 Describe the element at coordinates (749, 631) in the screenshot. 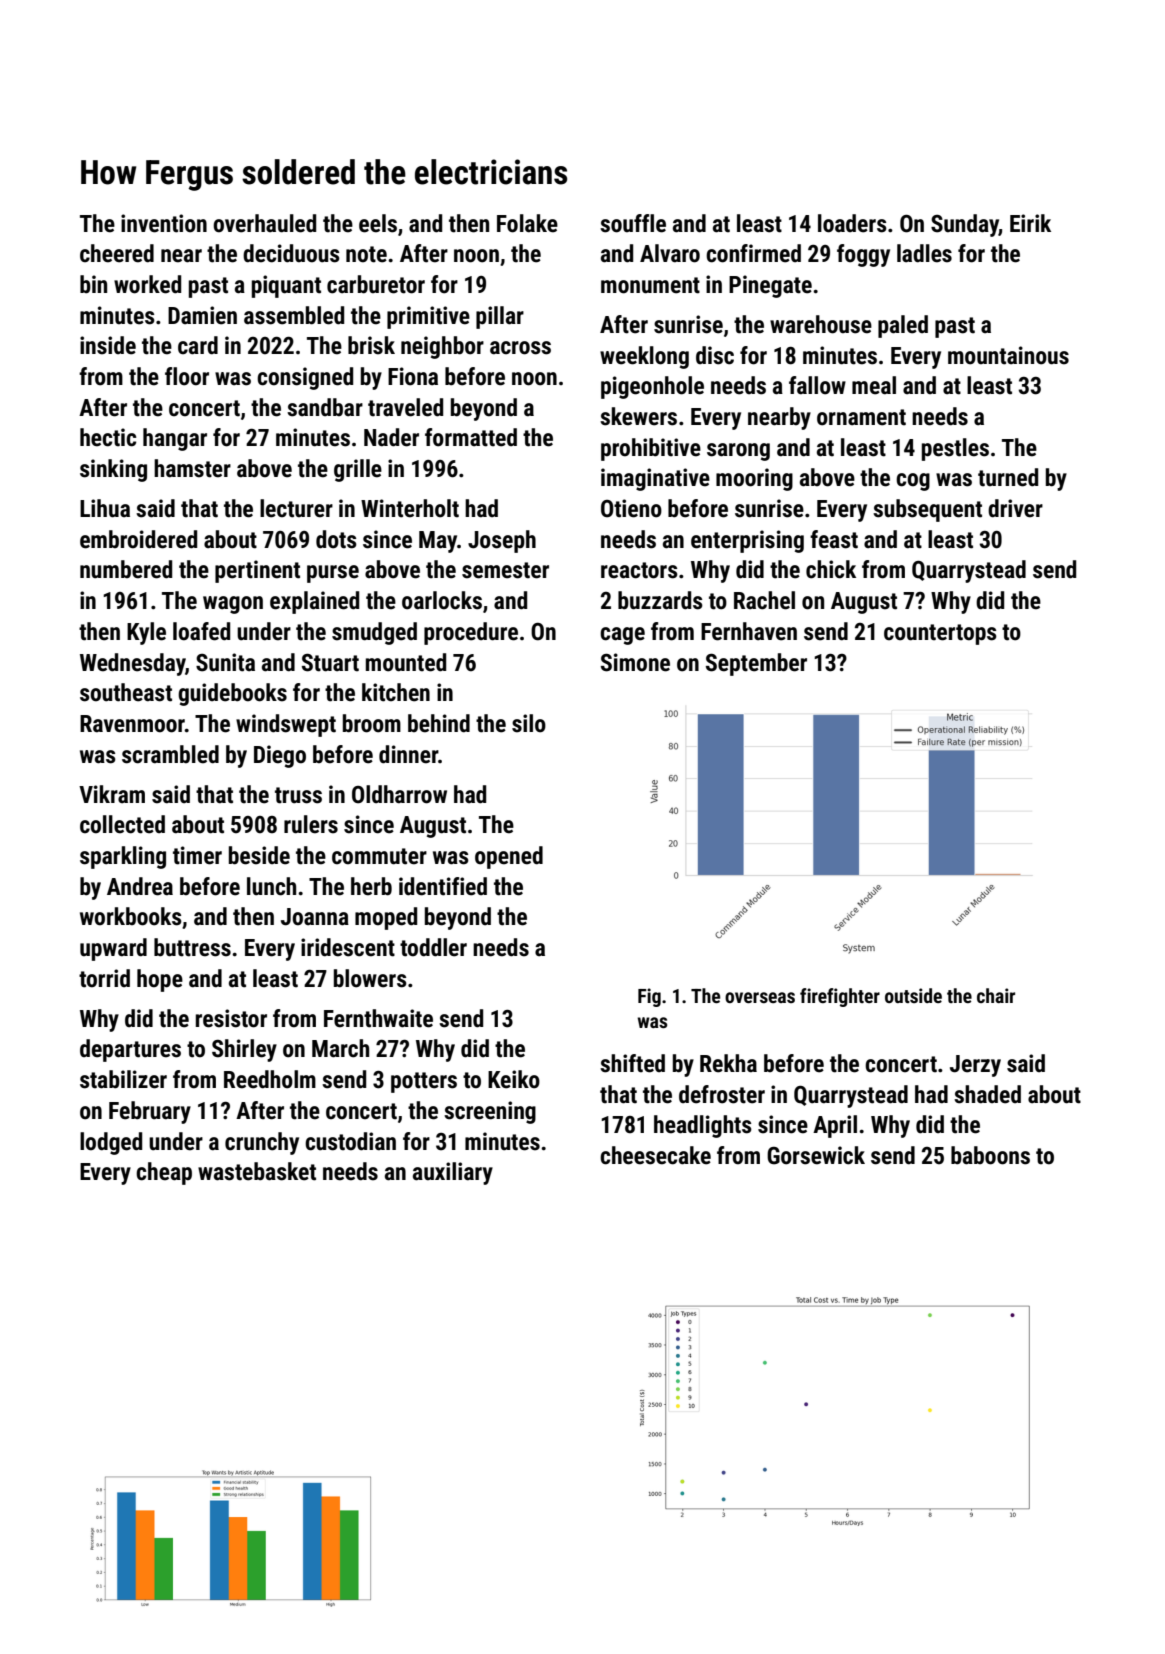

I see `Fernhaven` at that location.
